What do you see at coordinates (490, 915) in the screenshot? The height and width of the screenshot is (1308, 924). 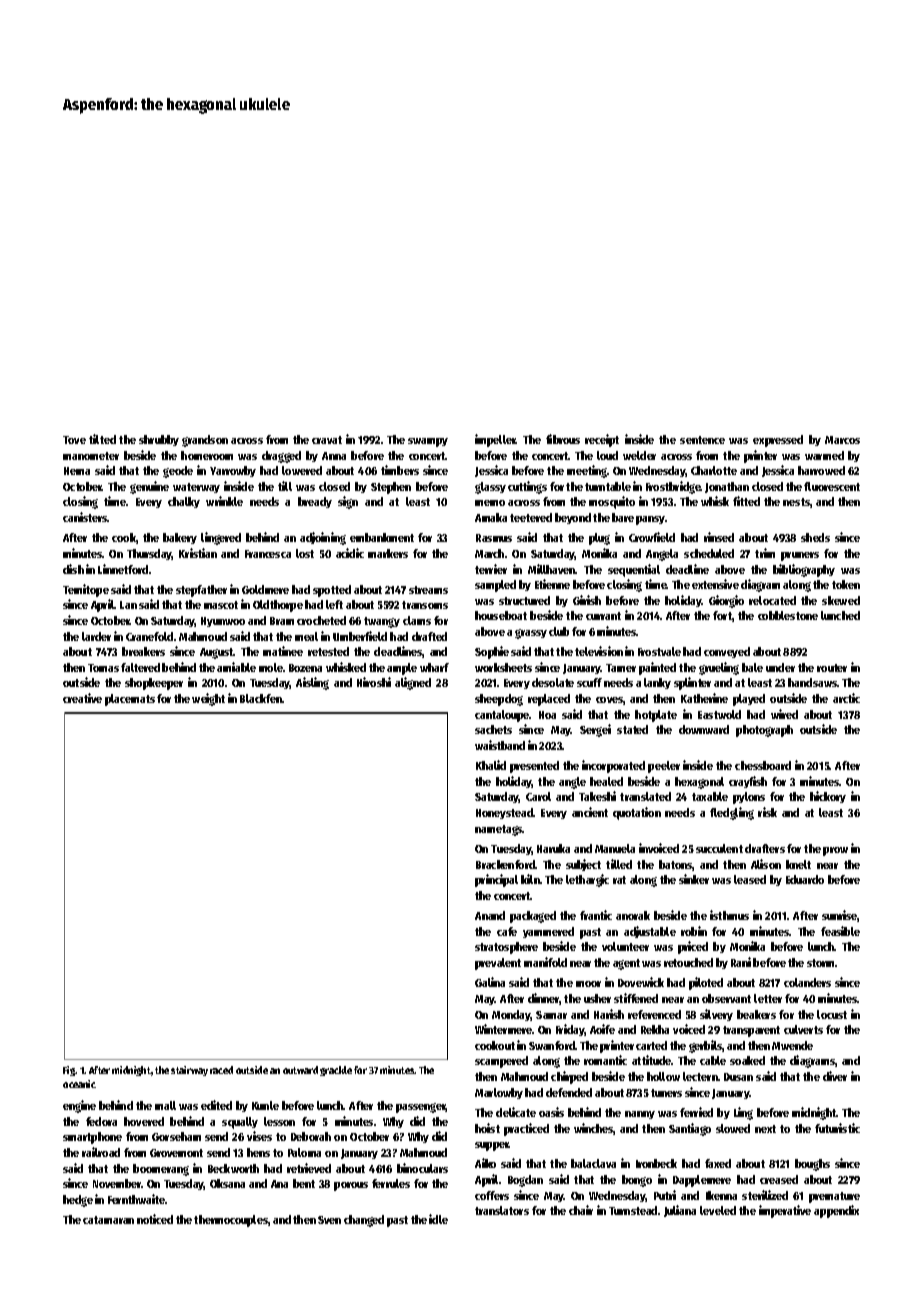 I see `Anand` at bounding box center [490, 915].
